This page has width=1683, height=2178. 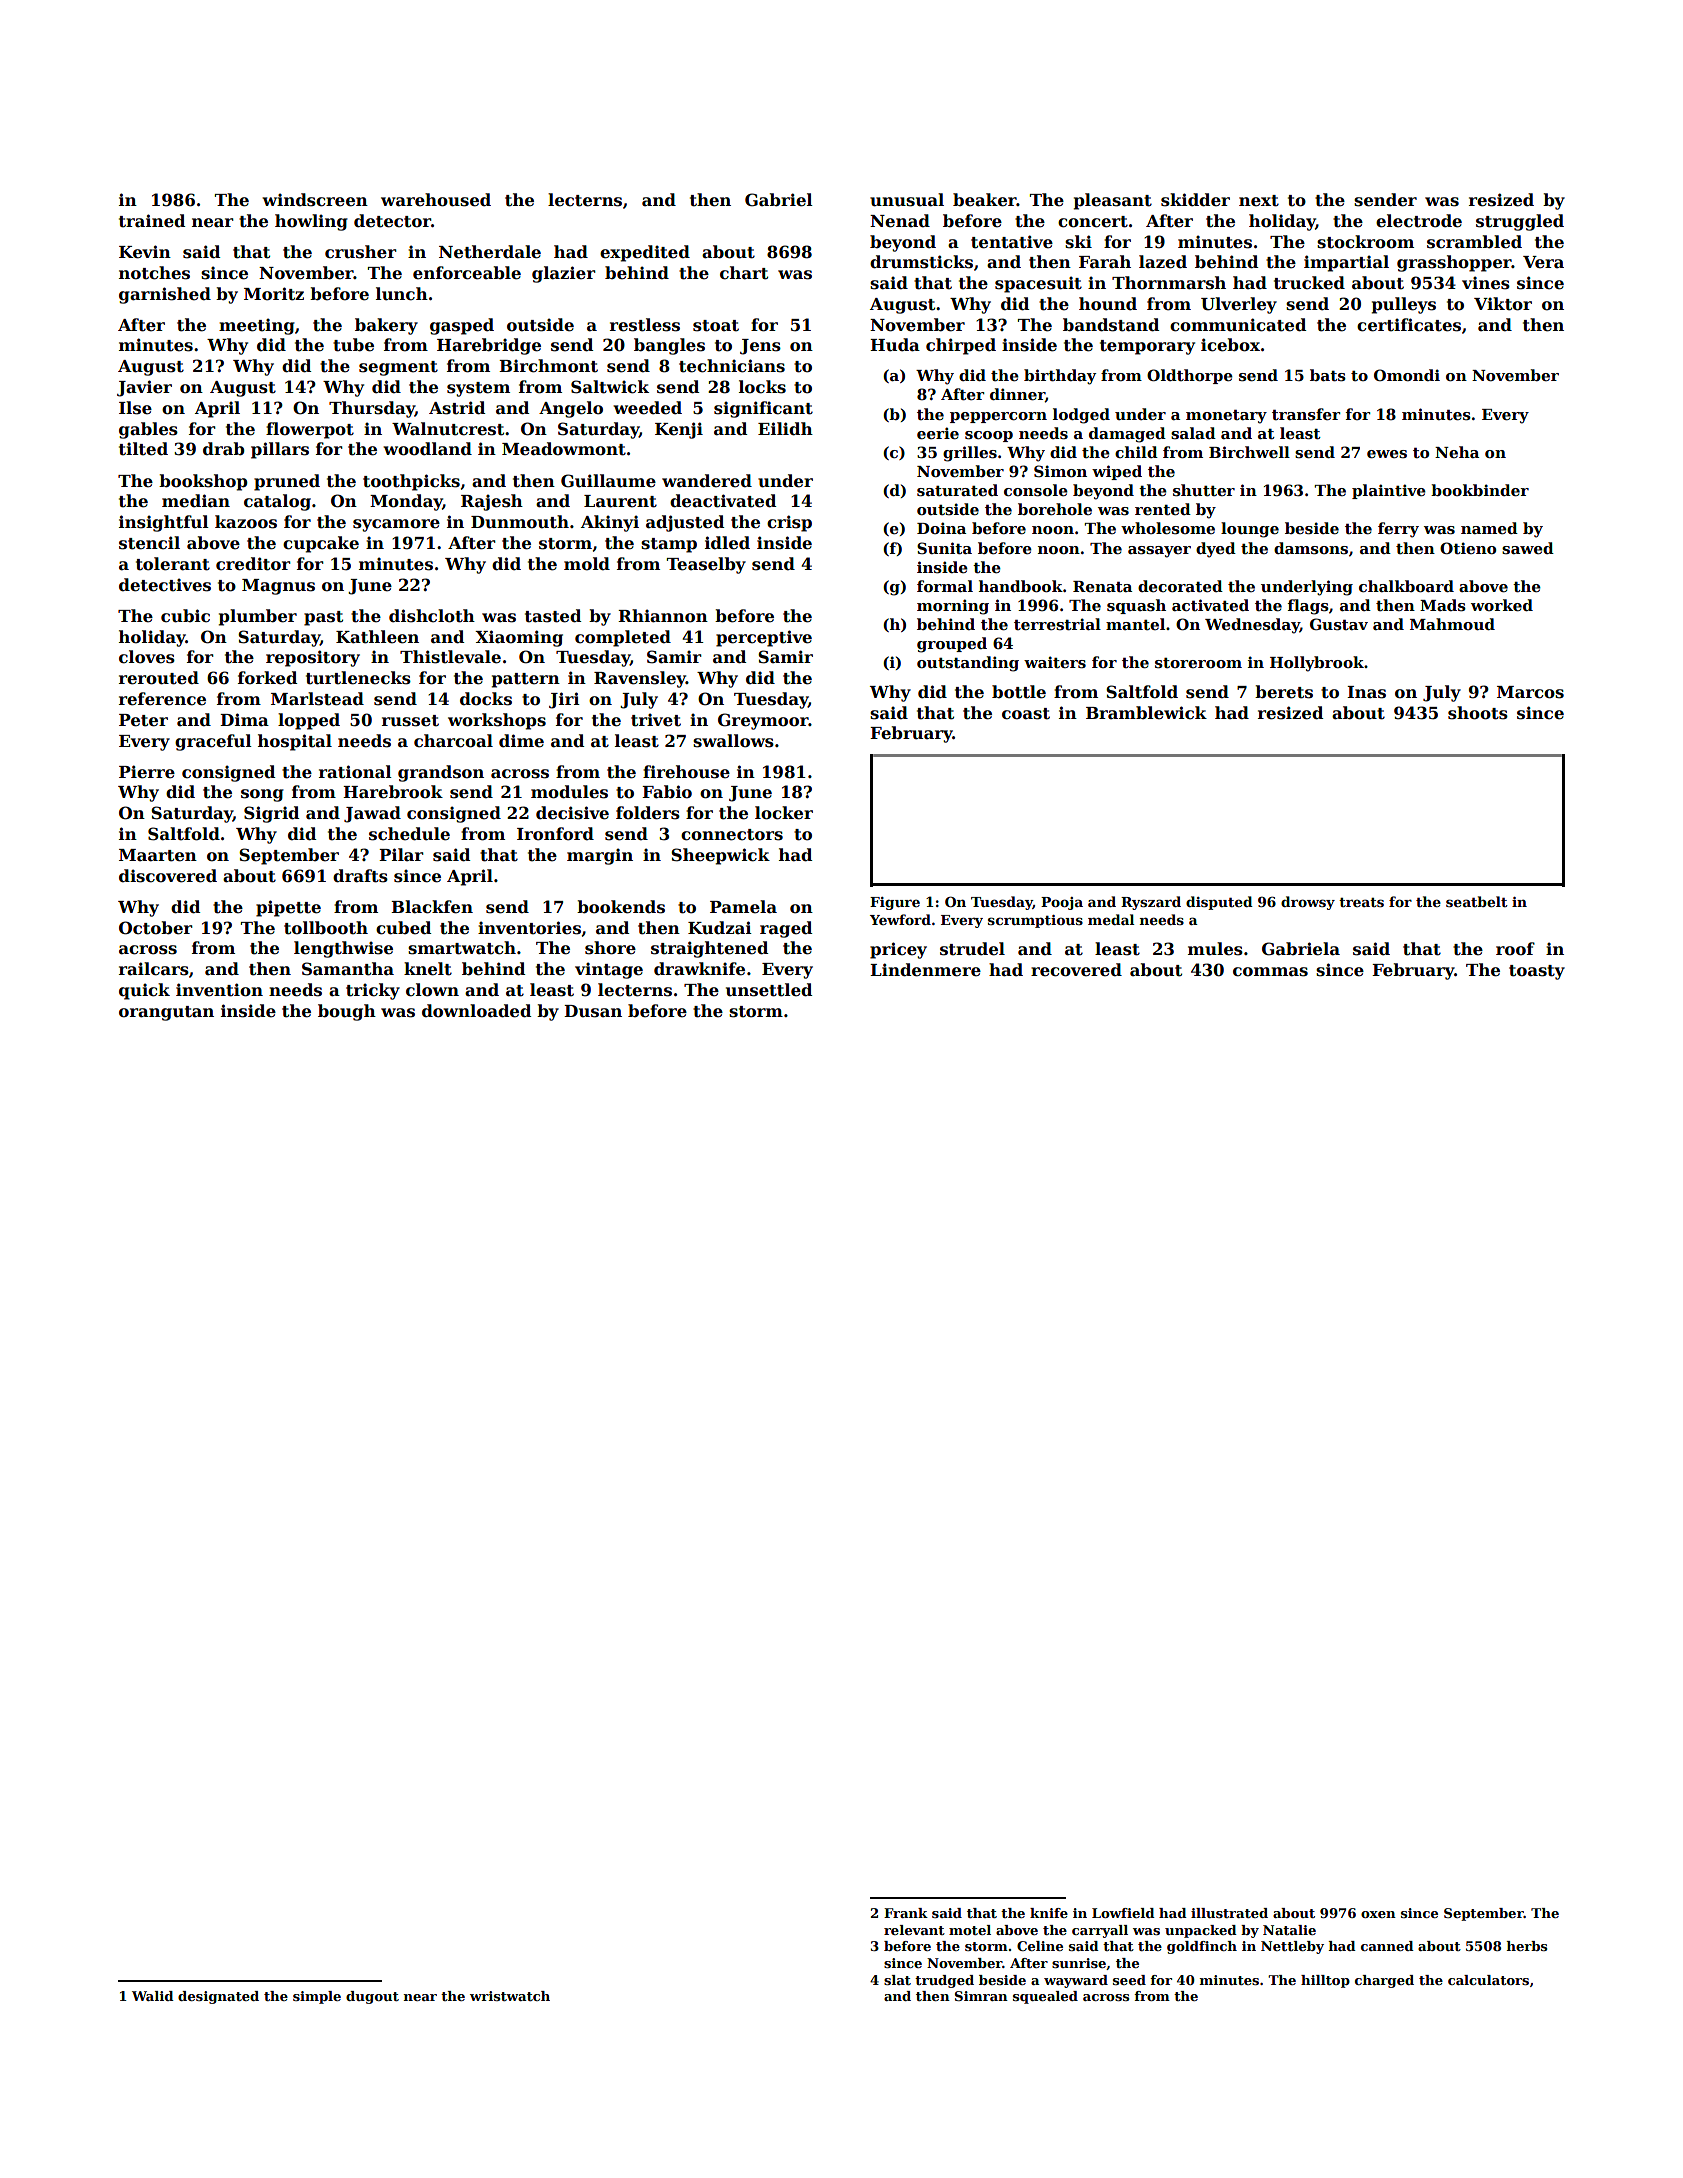 I want to click on expedited, so click(x=645, y=253).
